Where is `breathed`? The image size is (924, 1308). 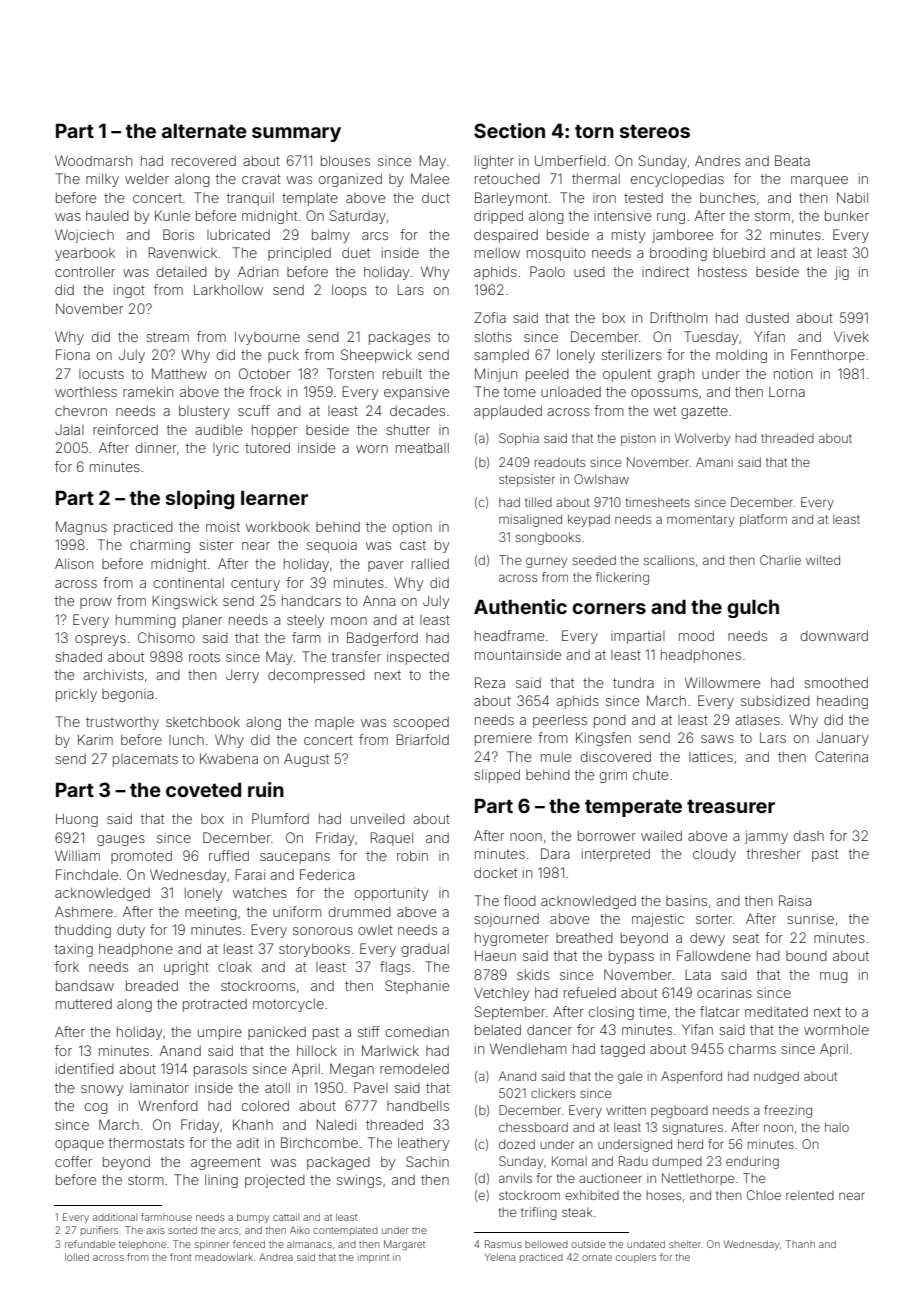 breathed is located at coordinates (584, 938).
